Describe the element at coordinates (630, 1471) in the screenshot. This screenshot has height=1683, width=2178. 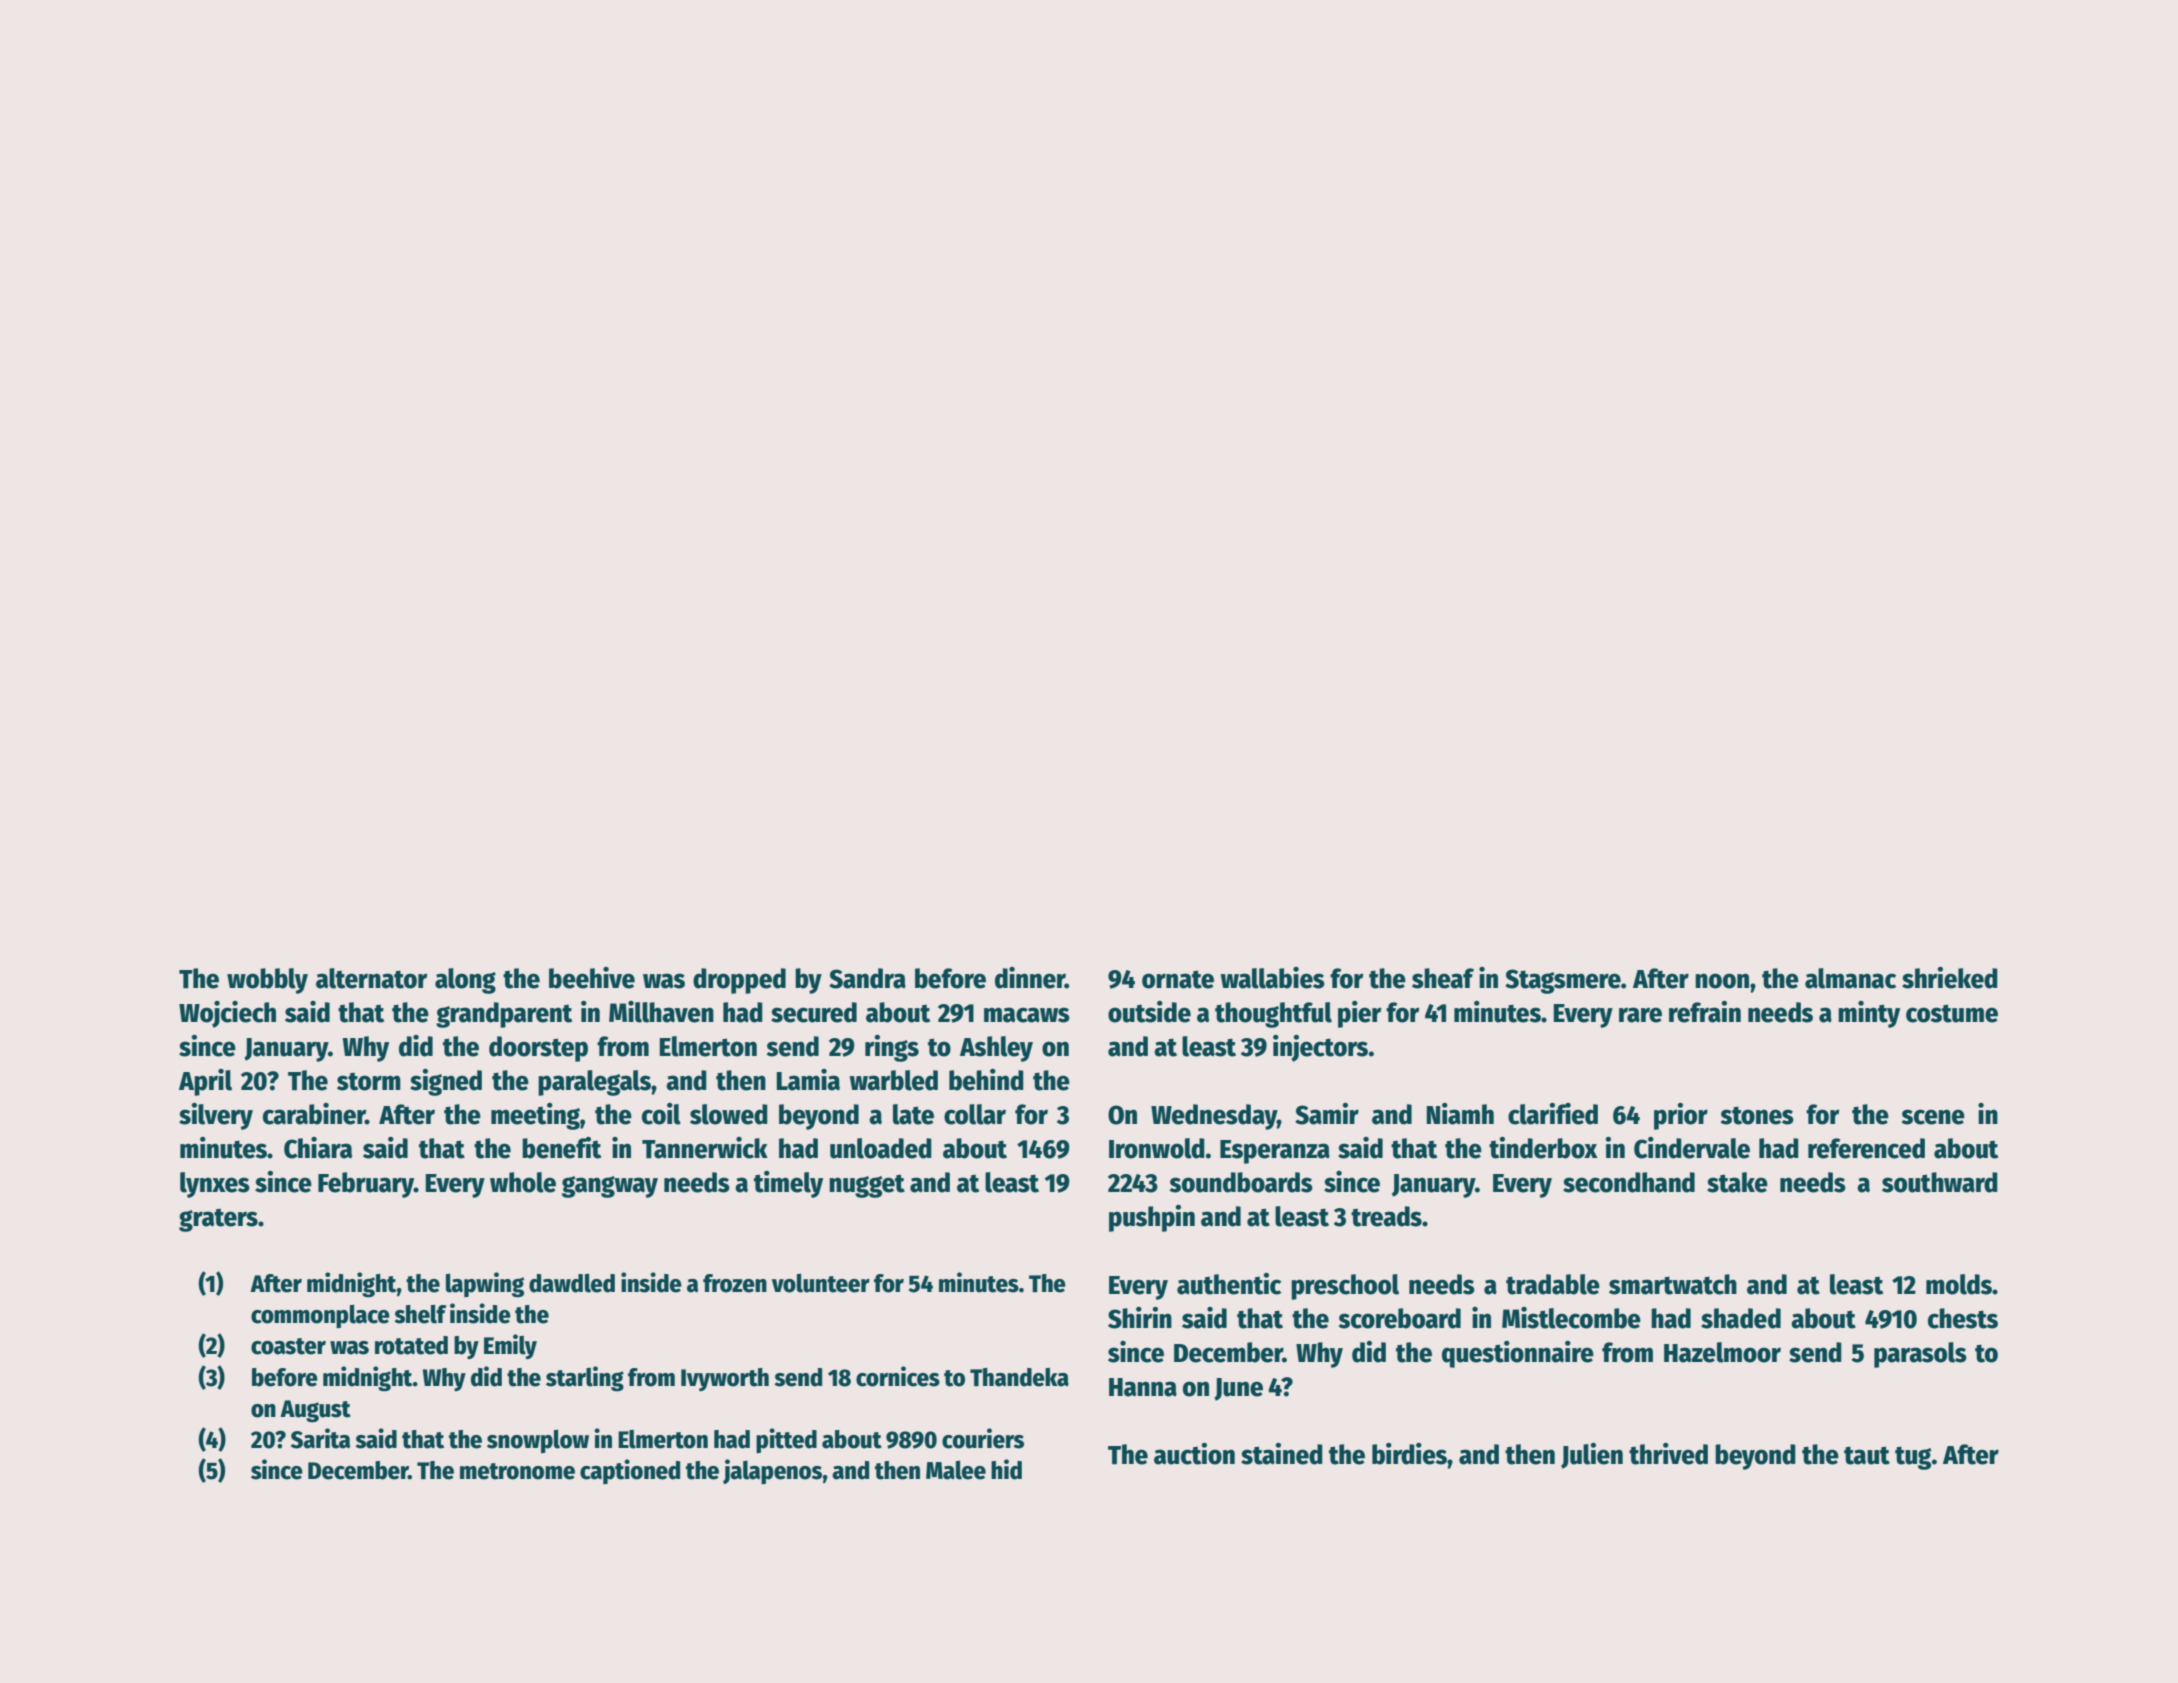
I see `captioned` at that location.
